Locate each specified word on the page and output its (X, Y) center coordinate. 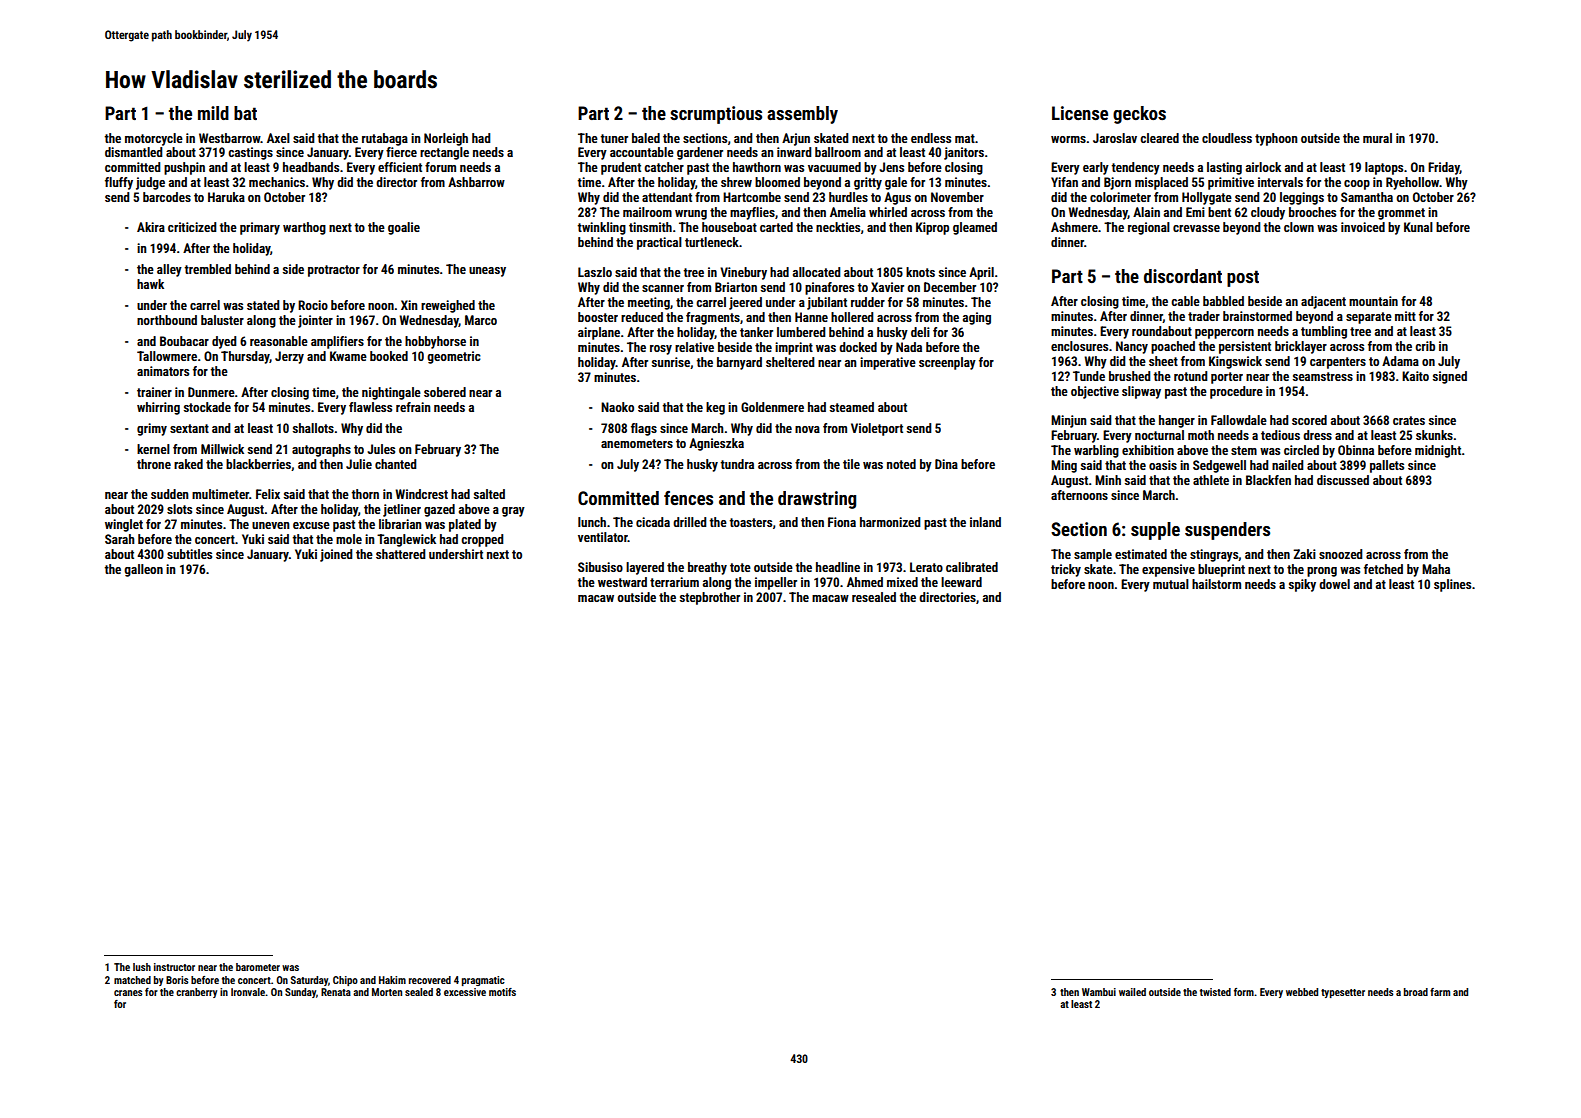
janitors (964, 153)
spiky (1302, 585)
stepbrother (710, 598)
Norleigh (446, 139)
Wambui (1099, 992)
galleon (143, 570)
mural (1377, 138)
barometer (258, 967)
